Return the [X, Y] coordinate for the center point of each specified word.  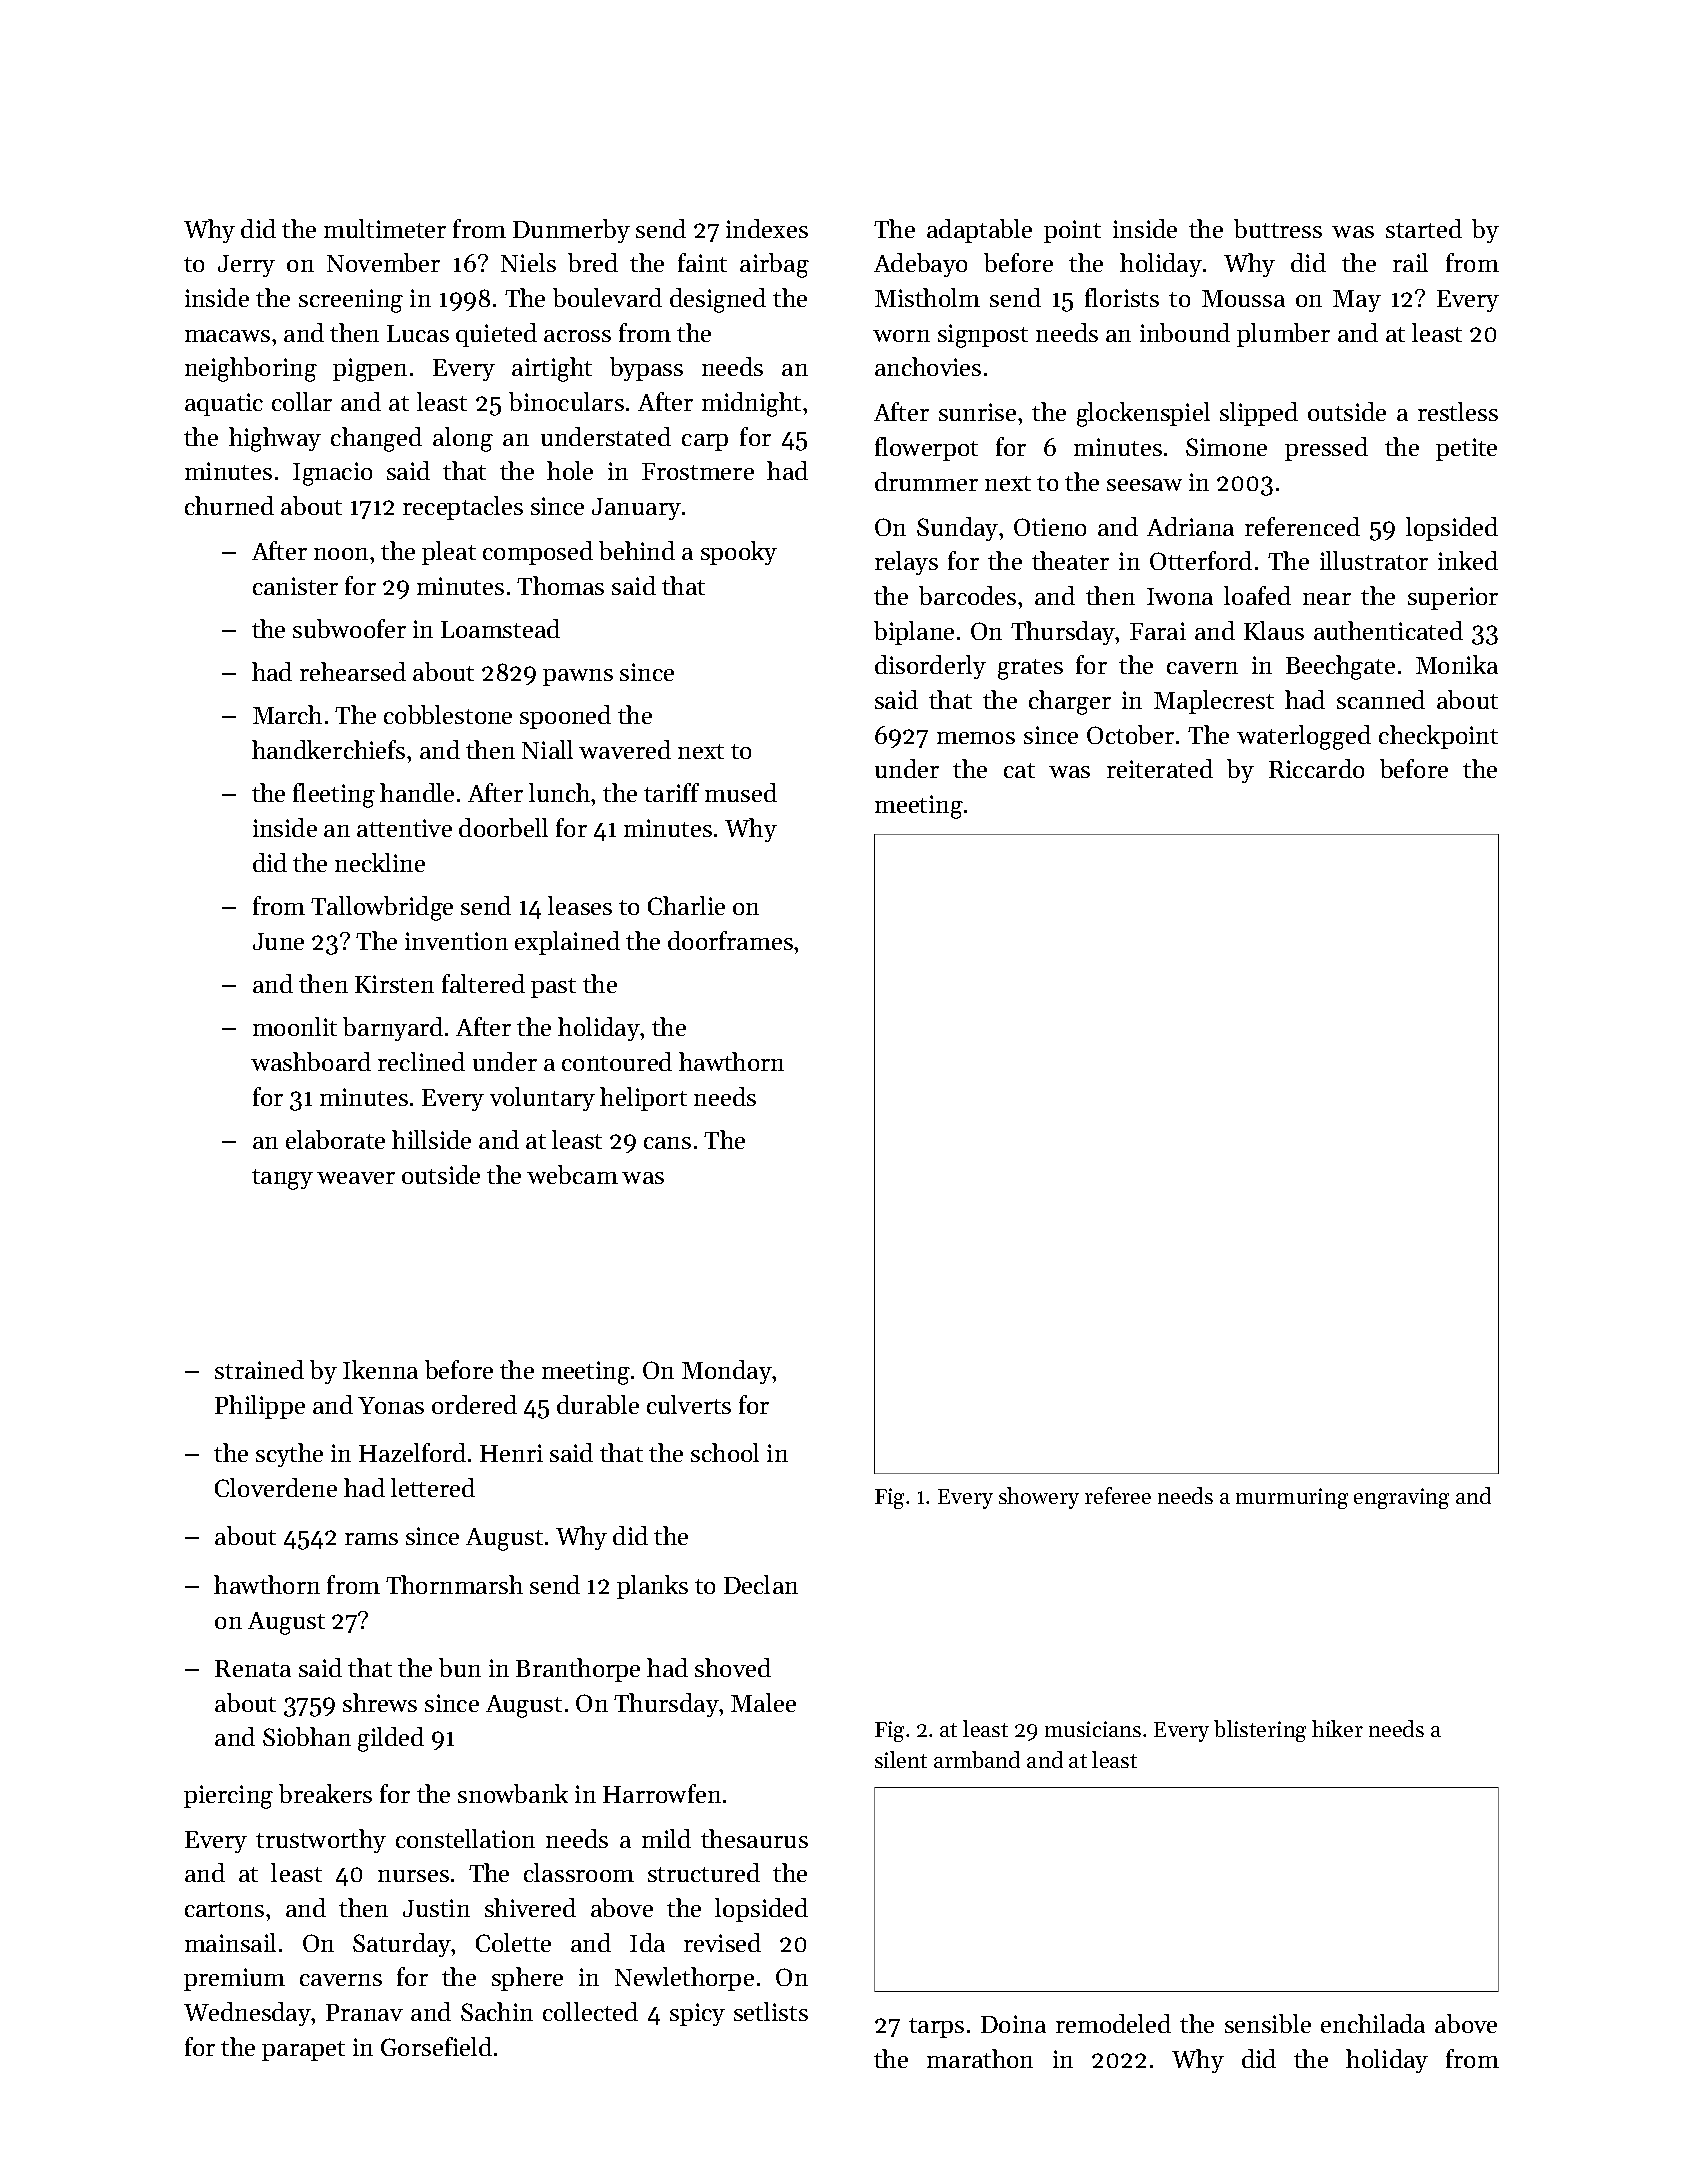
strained [259, 1369]
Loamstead [500, 628]
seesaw [1144, 485]
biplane [914, 633]
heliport [643, 1099]
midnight [751, 404]
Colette [513, 1942]
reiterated [1160, 768]
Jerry [246, 266]
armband [977, 1759]
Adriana [1190, 526]
